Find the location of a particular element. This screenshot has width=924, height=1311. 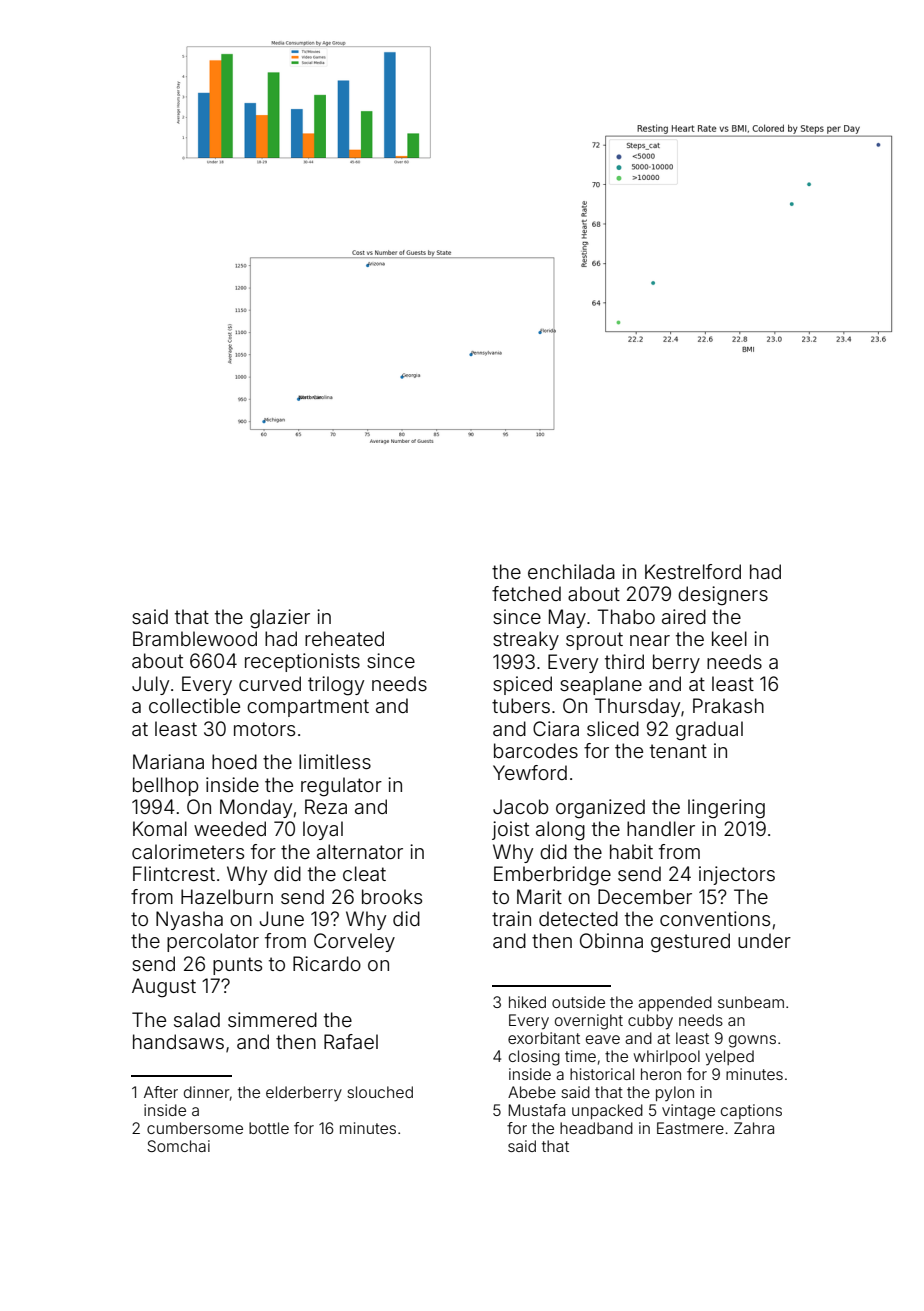

dinner is located at coordinates (207, 1092).
